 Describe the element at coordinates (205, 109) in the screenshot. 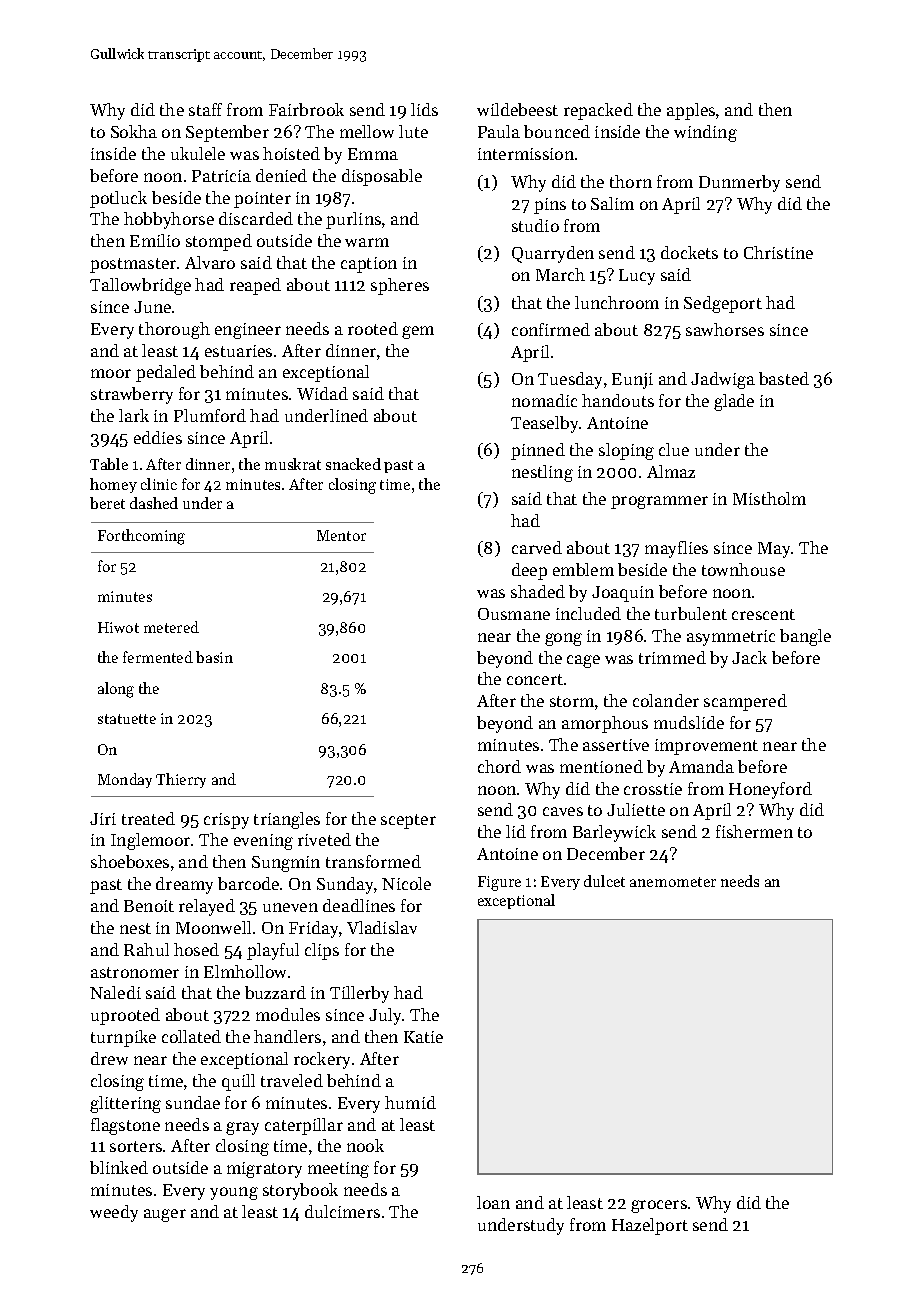

I see `staff` at that location.
